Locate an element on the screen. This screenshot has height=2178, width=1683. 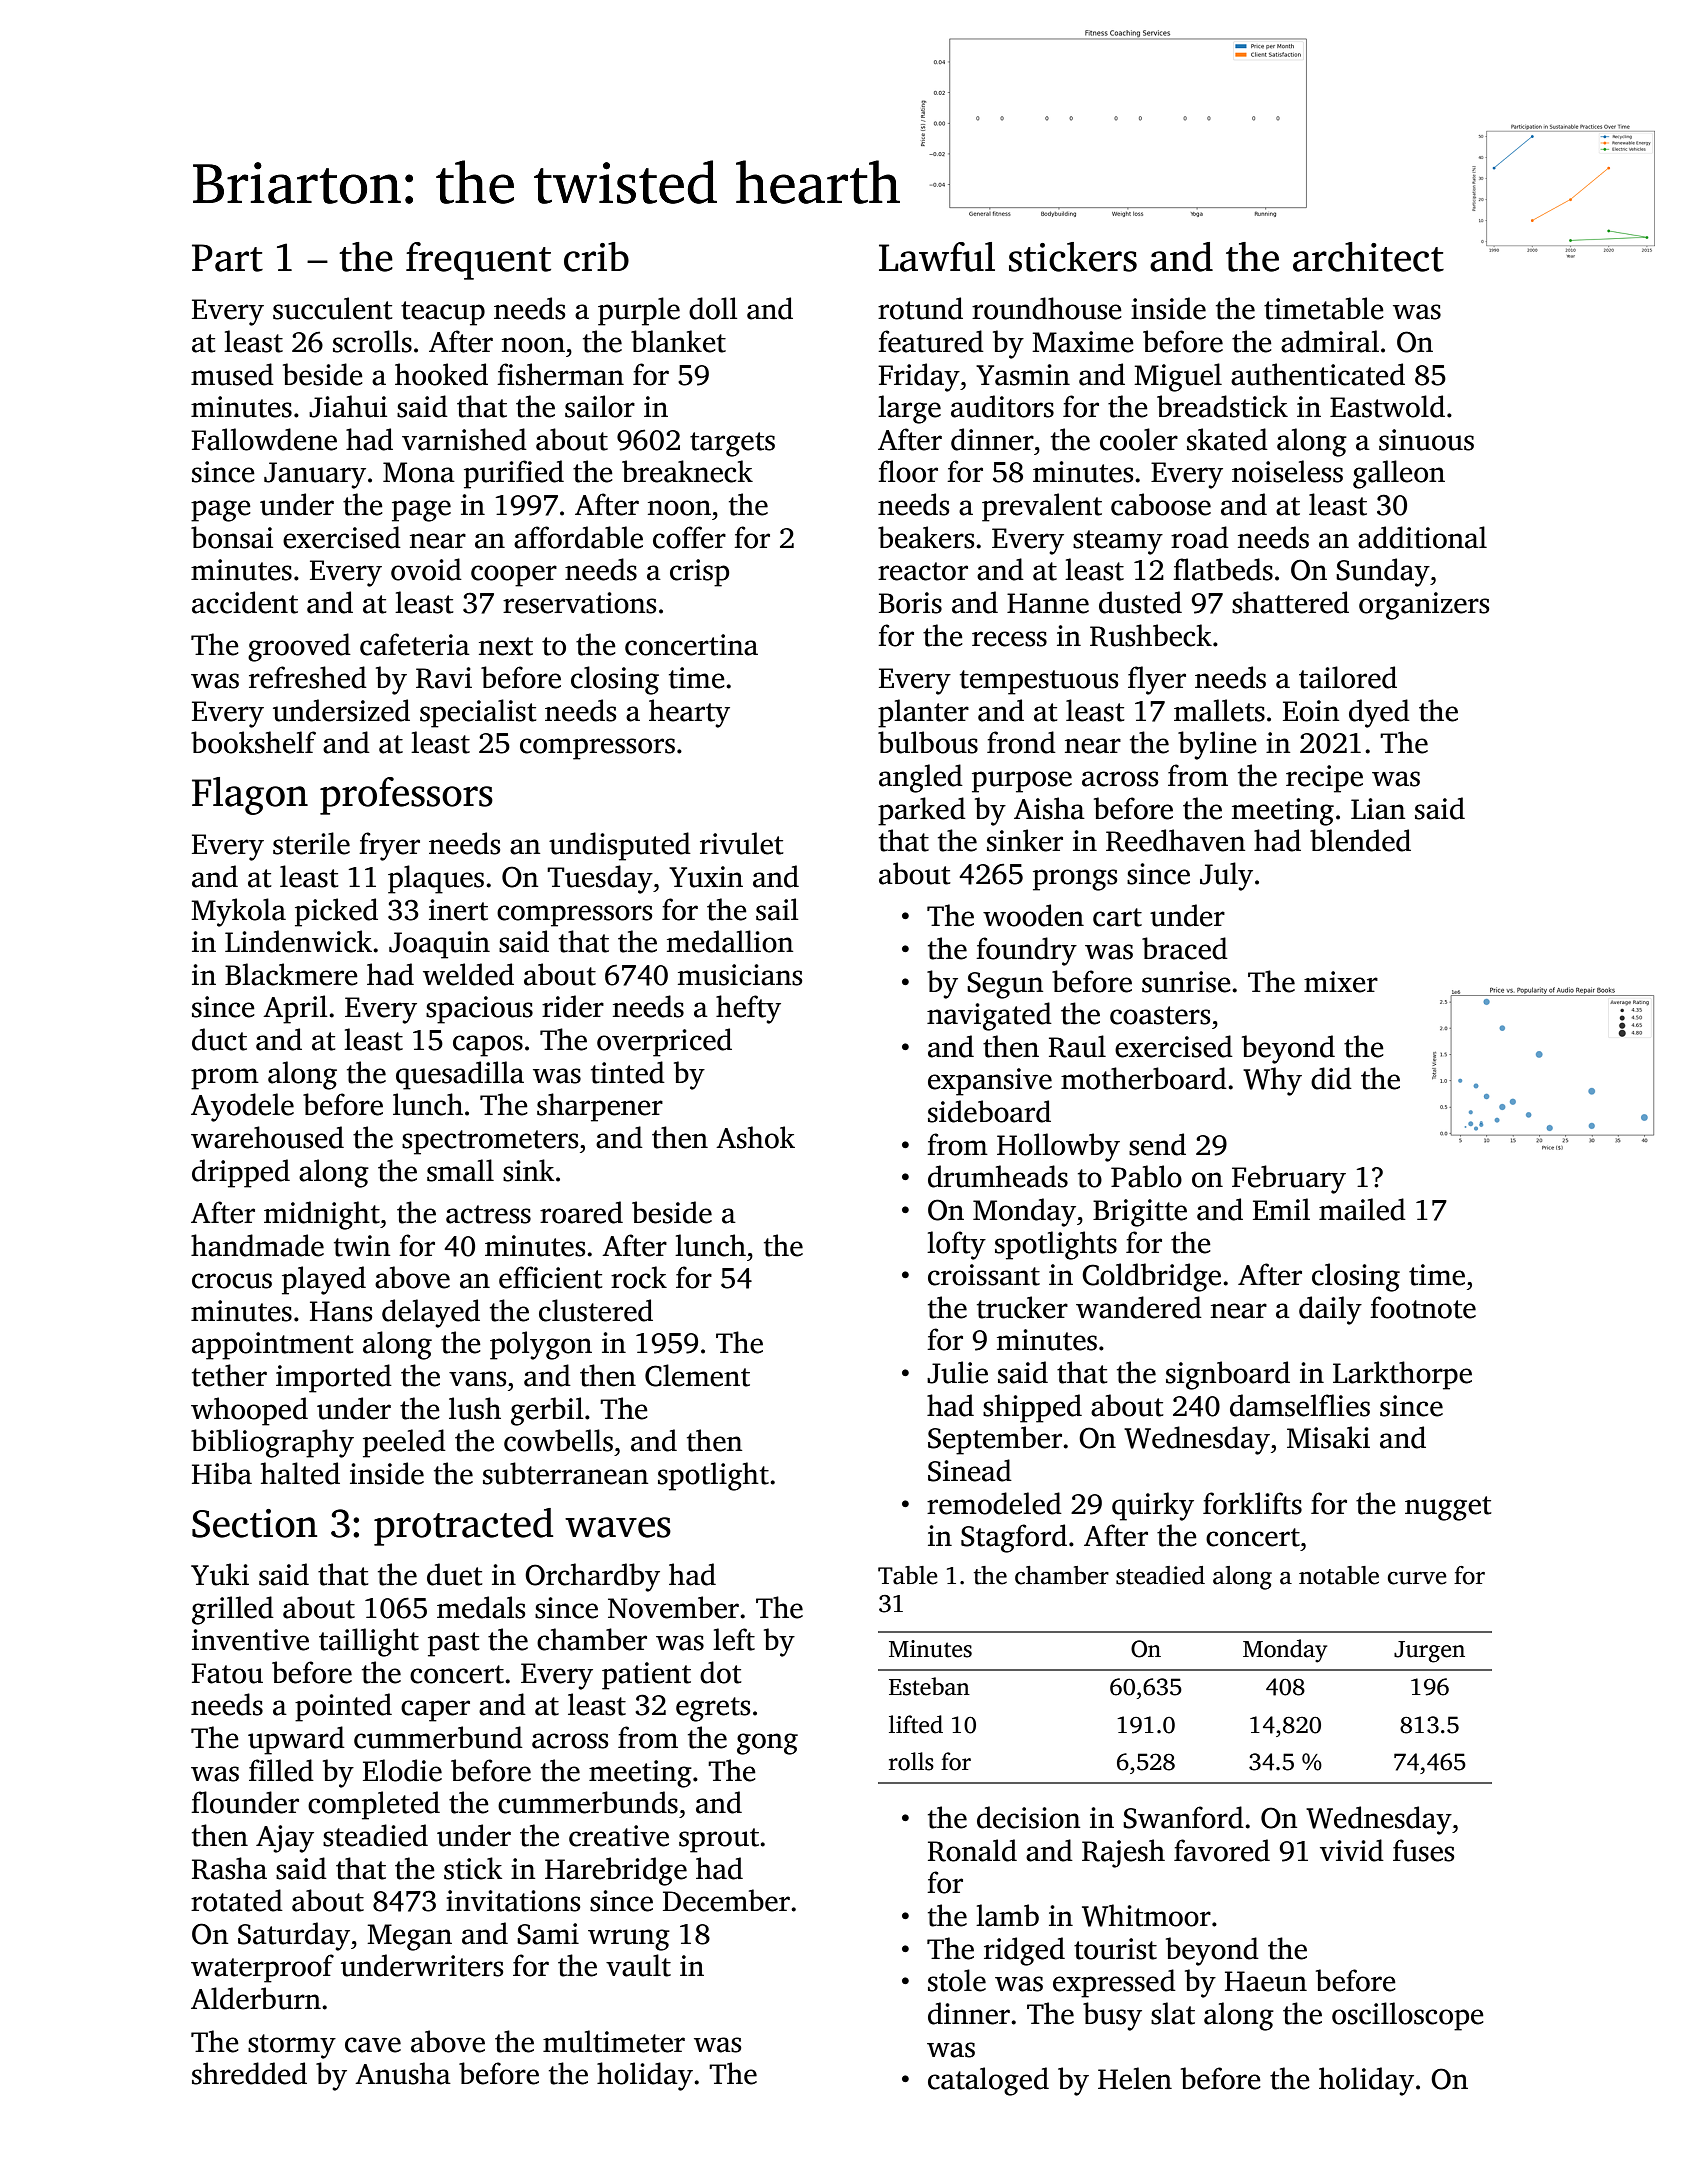
bonsai is located at coordinates (232, 537).
